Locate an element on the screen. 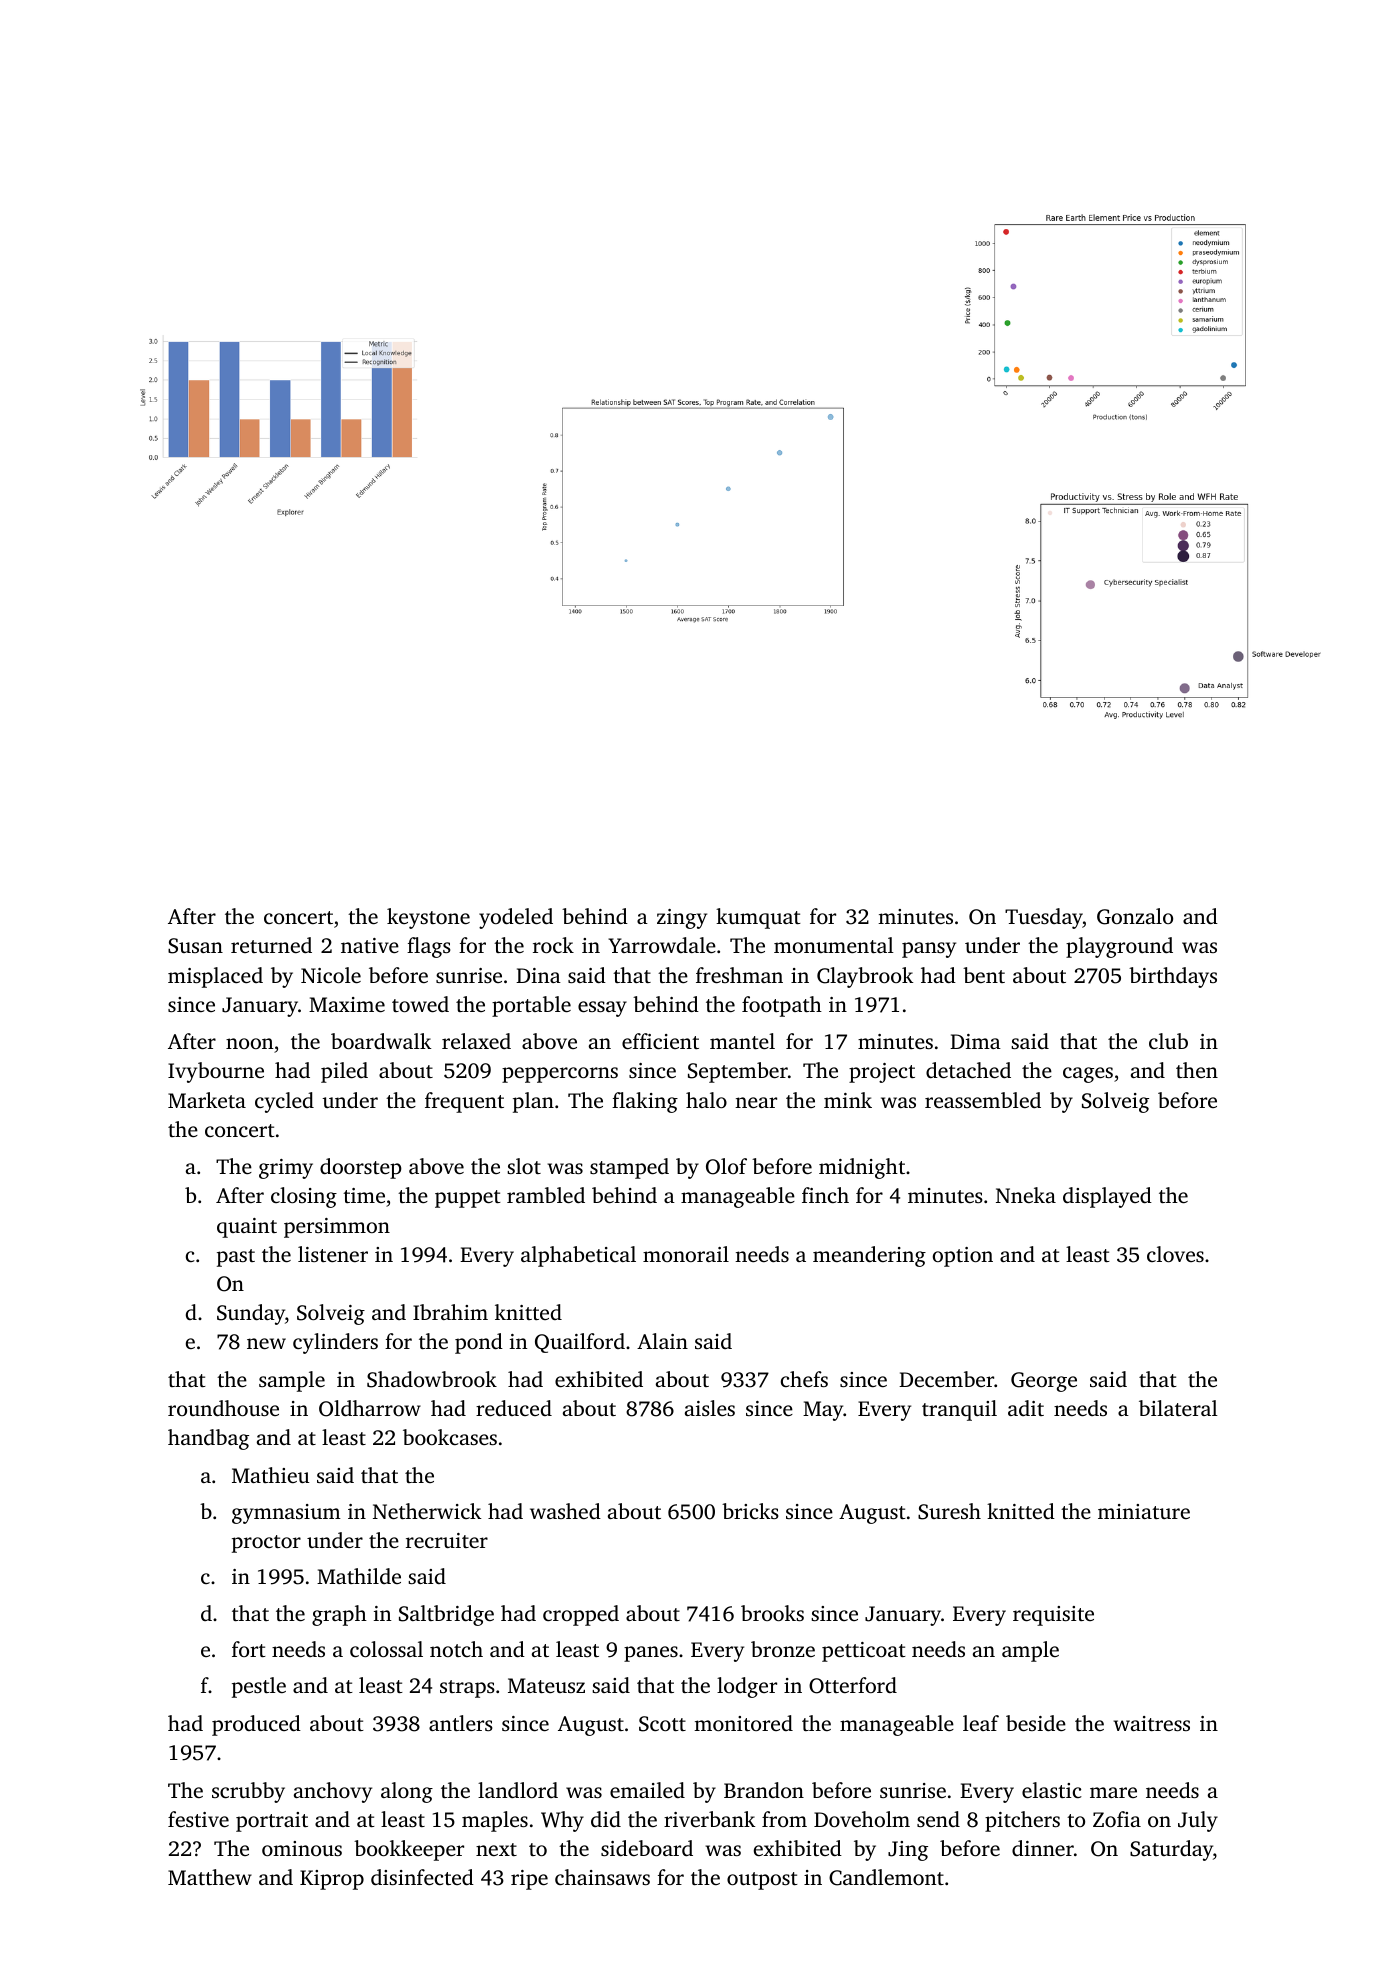  midnight is located at coordinates (862, 1168).
